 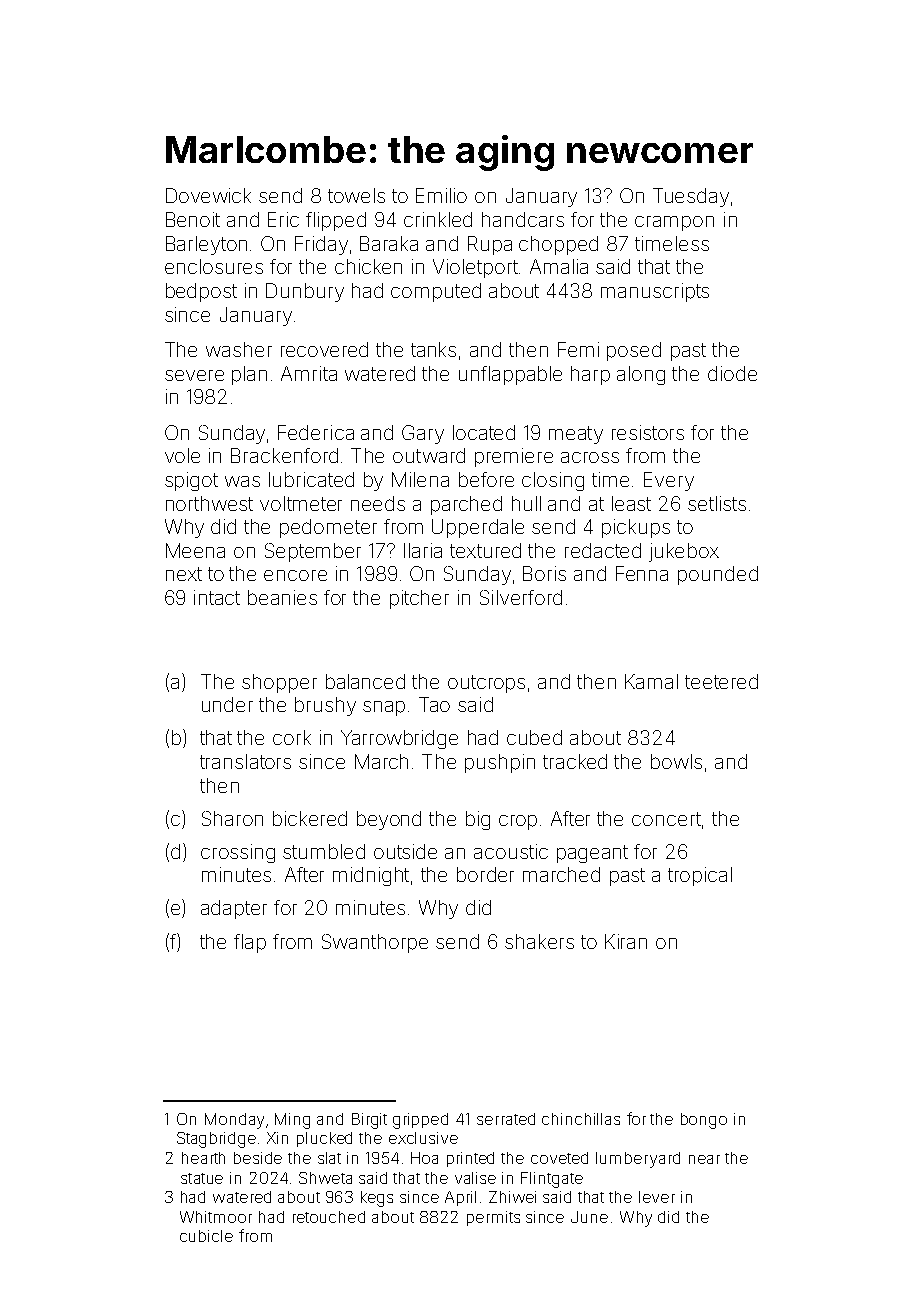 I want to click on crossing, so click(x=238, y=853).
